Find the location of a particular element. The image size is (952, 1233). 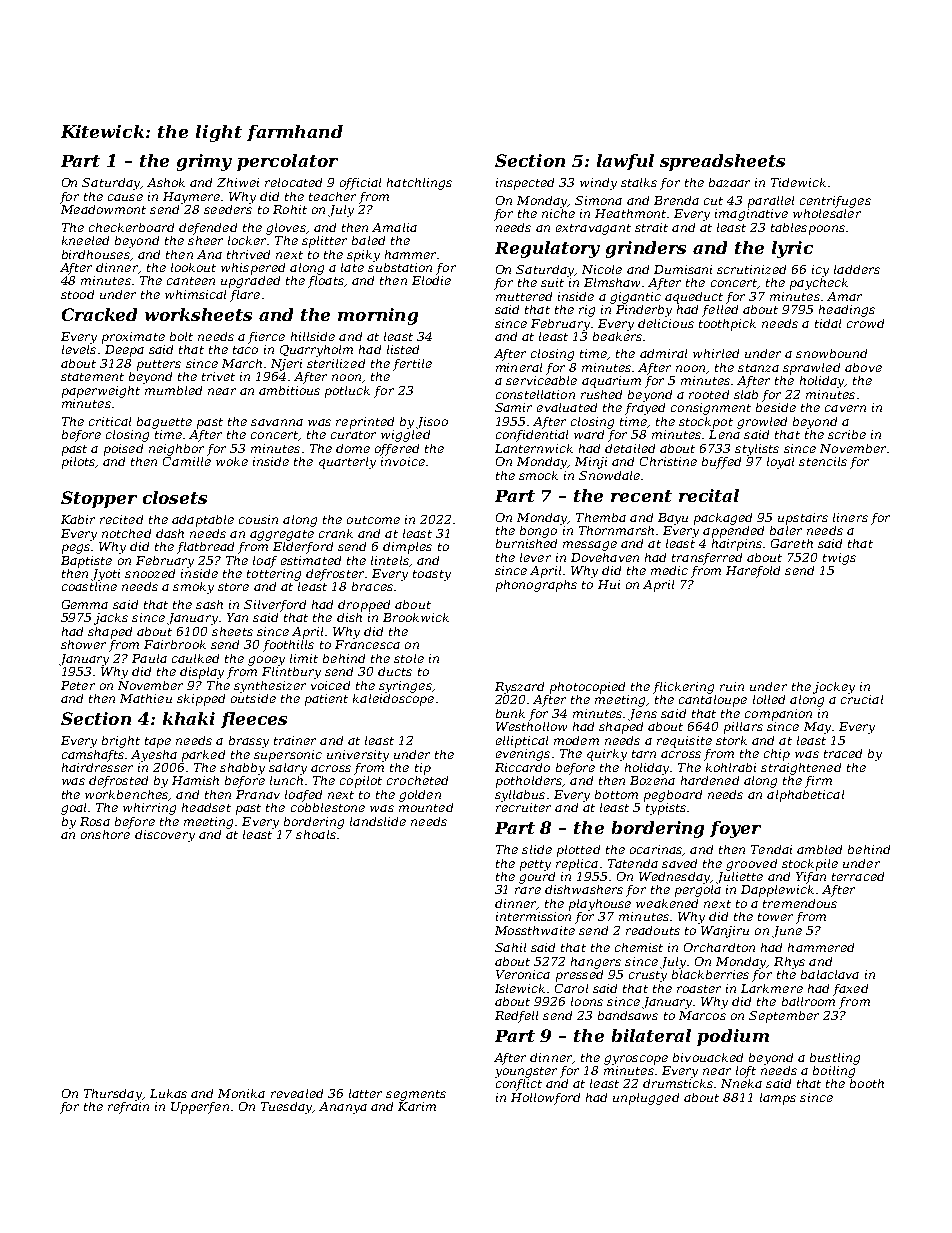

discovery is located at coordinates (165, 836).
